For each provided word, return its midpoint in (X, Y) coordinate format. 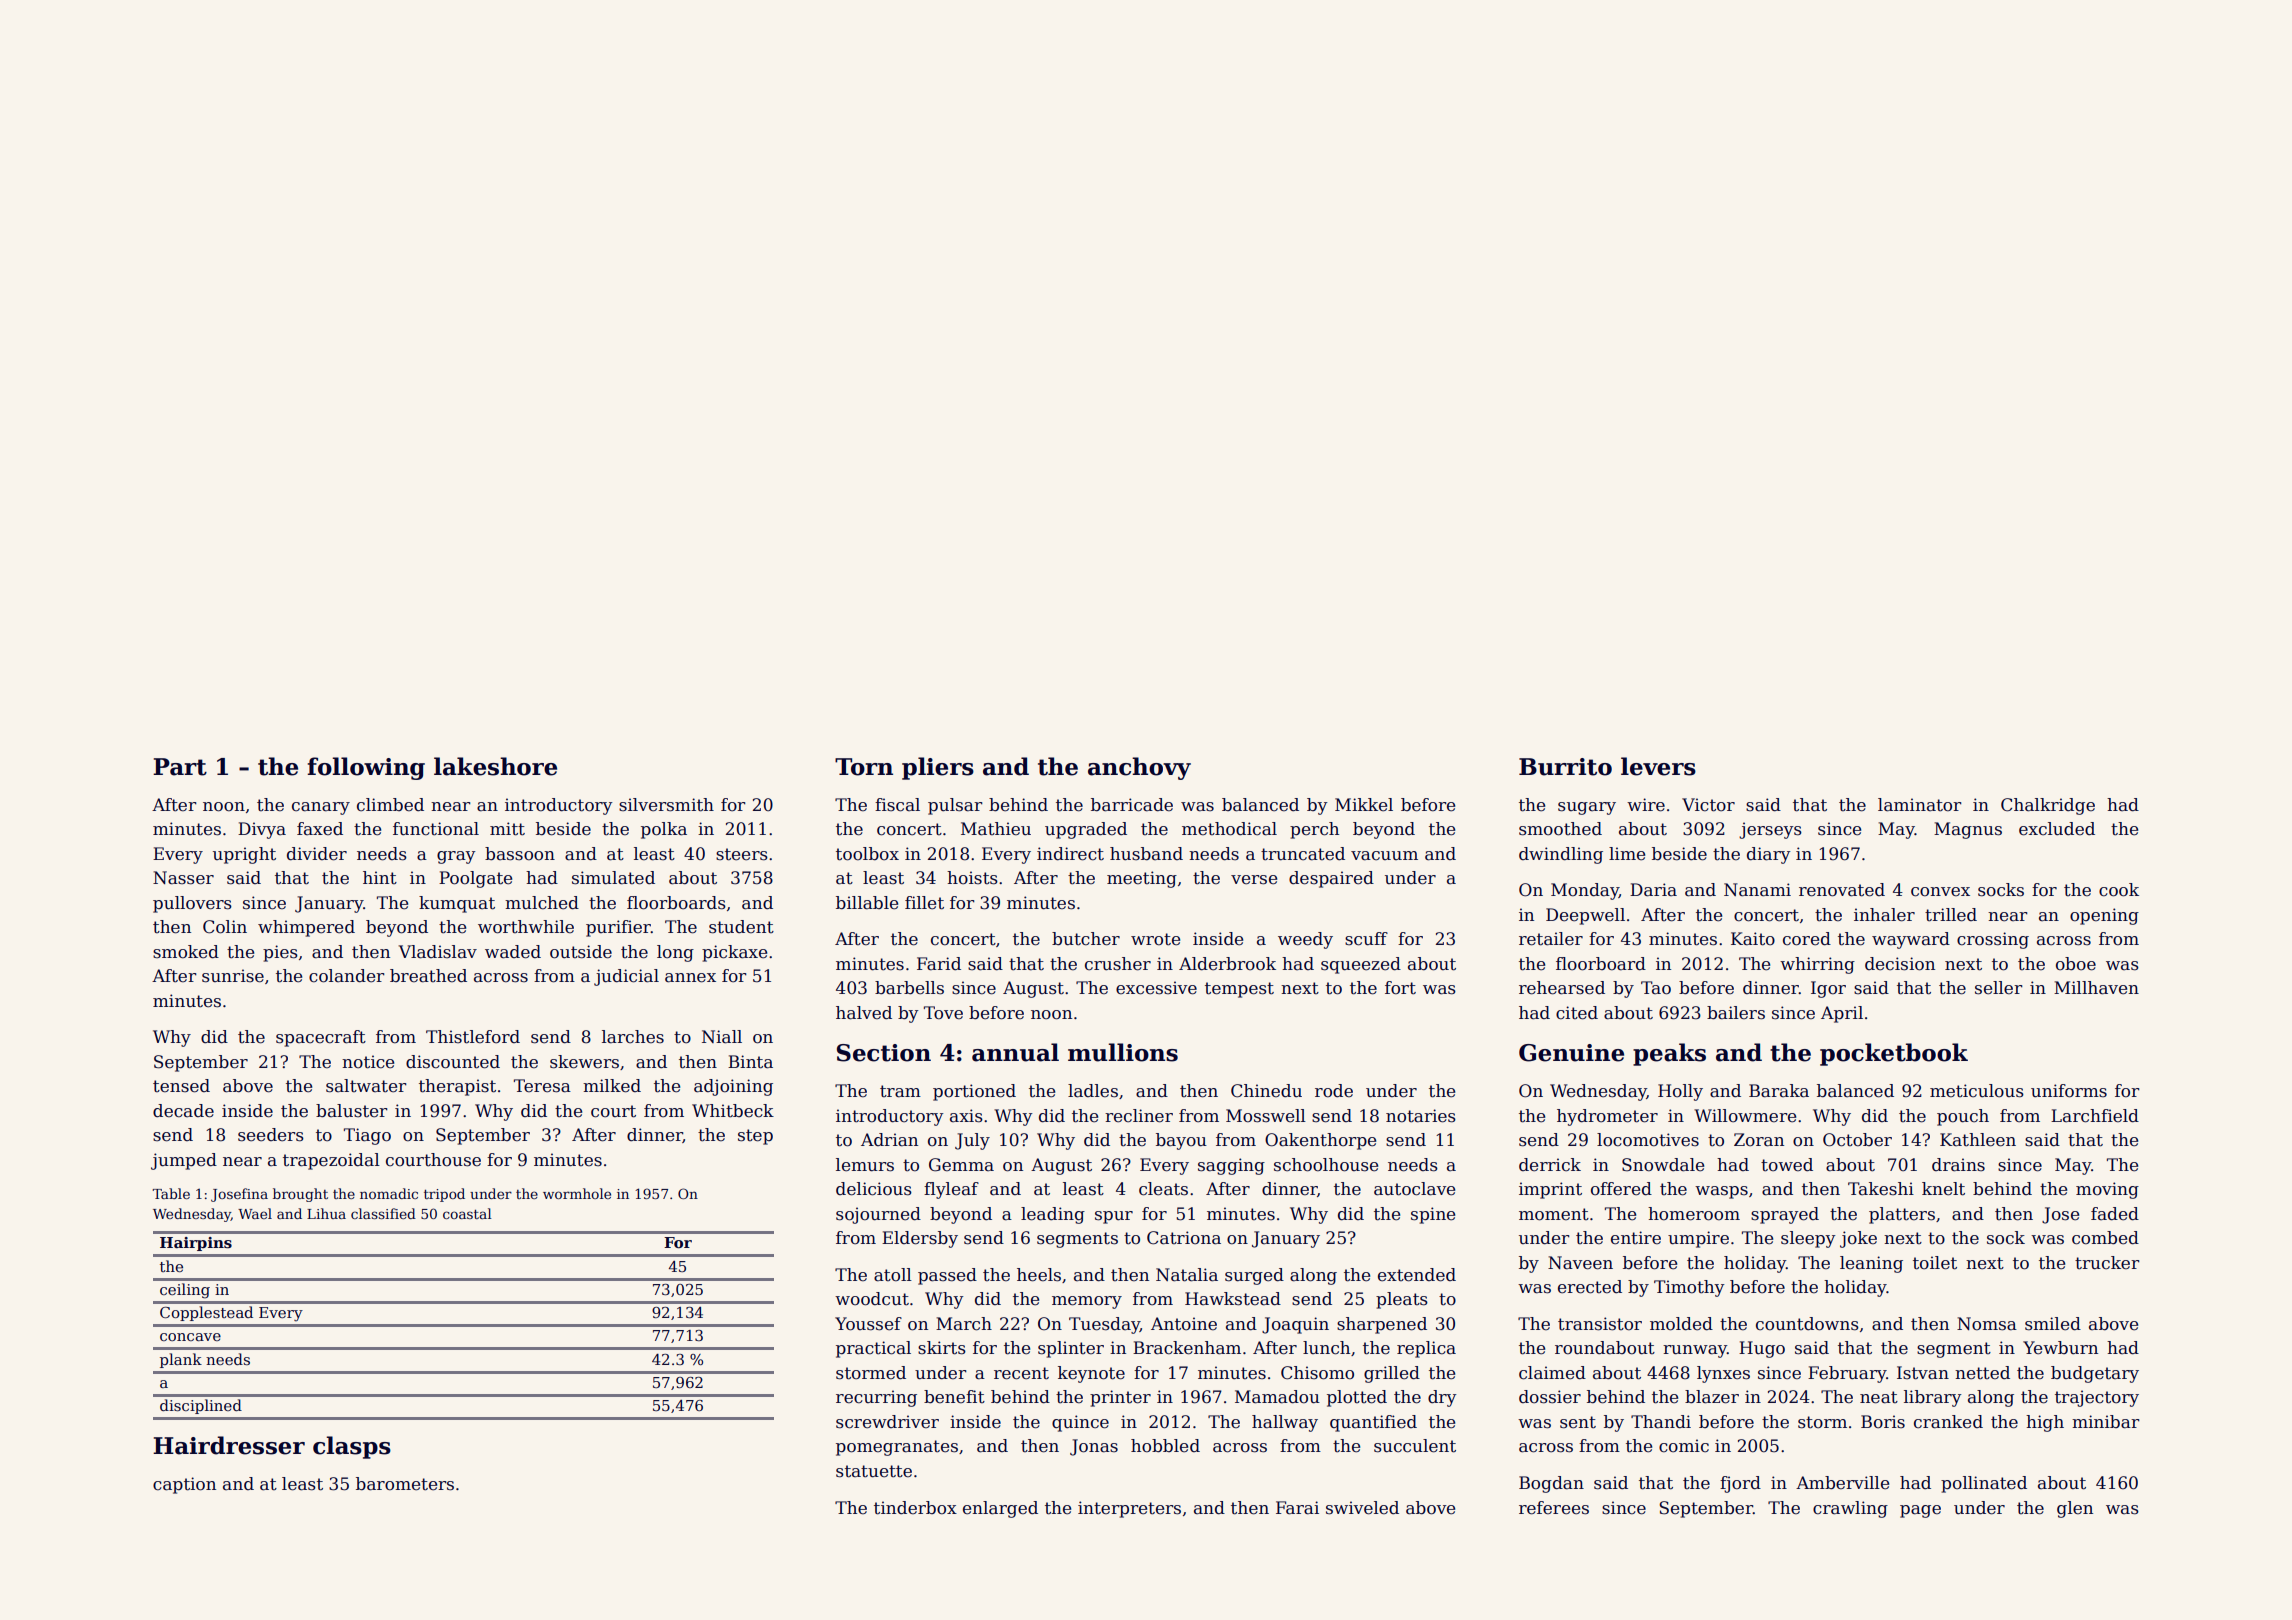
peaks (1669, 1054)
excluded (2057, 829)
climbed (390, 805)
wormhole (577, 1193)
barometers (405, 1484)
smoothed (1560, 829)
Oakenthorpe (1320, 1141)
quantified (1373, 1423)
